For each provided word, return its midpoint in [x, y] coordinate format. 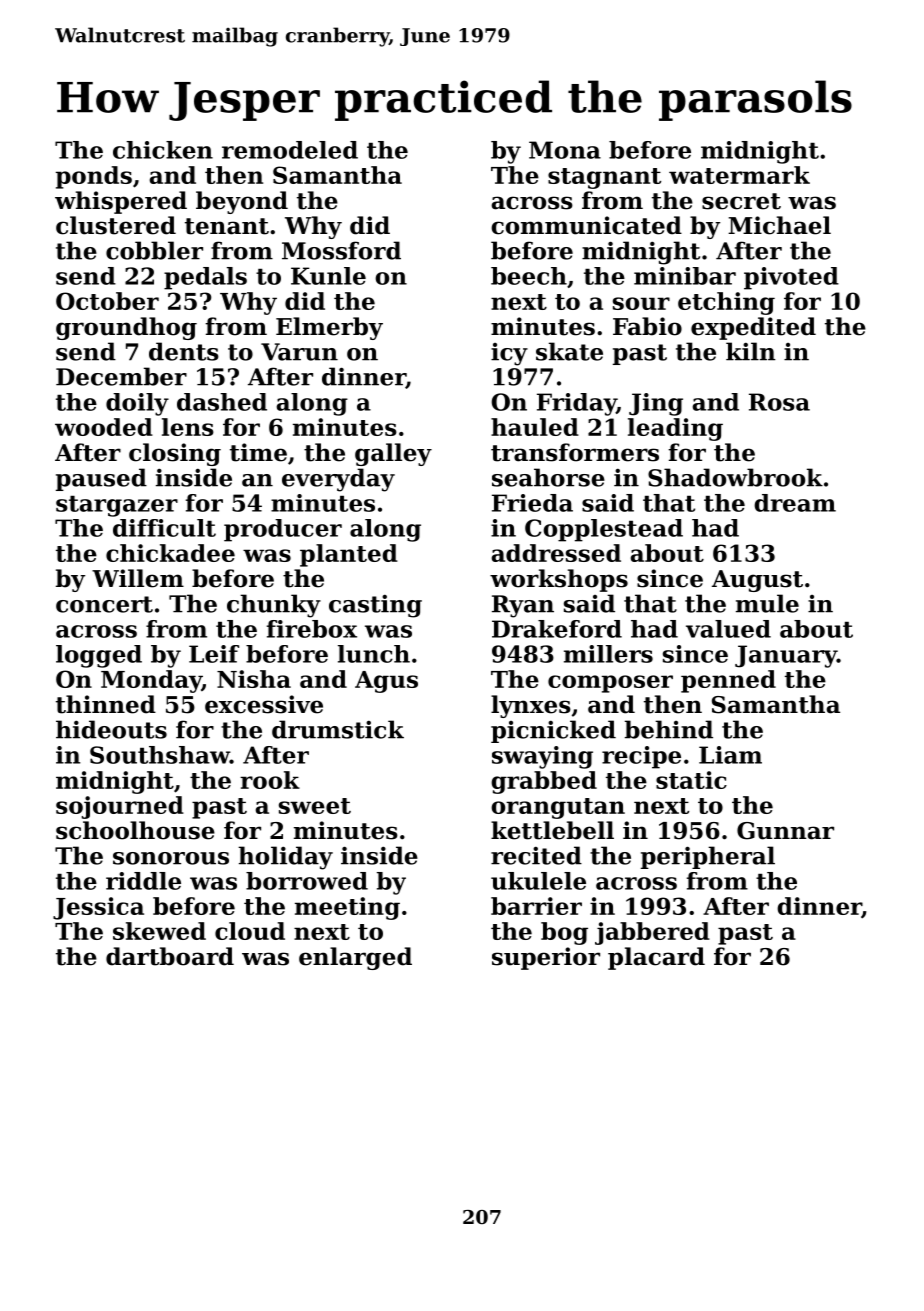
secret [741, 201]
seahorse [548, 477]
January [786, 656]
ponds [94, 177]
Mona [565, 150]
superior [546, 958]
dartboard [170, 956]
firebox [312, 629]
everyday [338, 480]
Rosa [779, 402]
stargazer [117, 506]
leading [675, 429]
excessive [264, 704]
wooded [104, 427]
